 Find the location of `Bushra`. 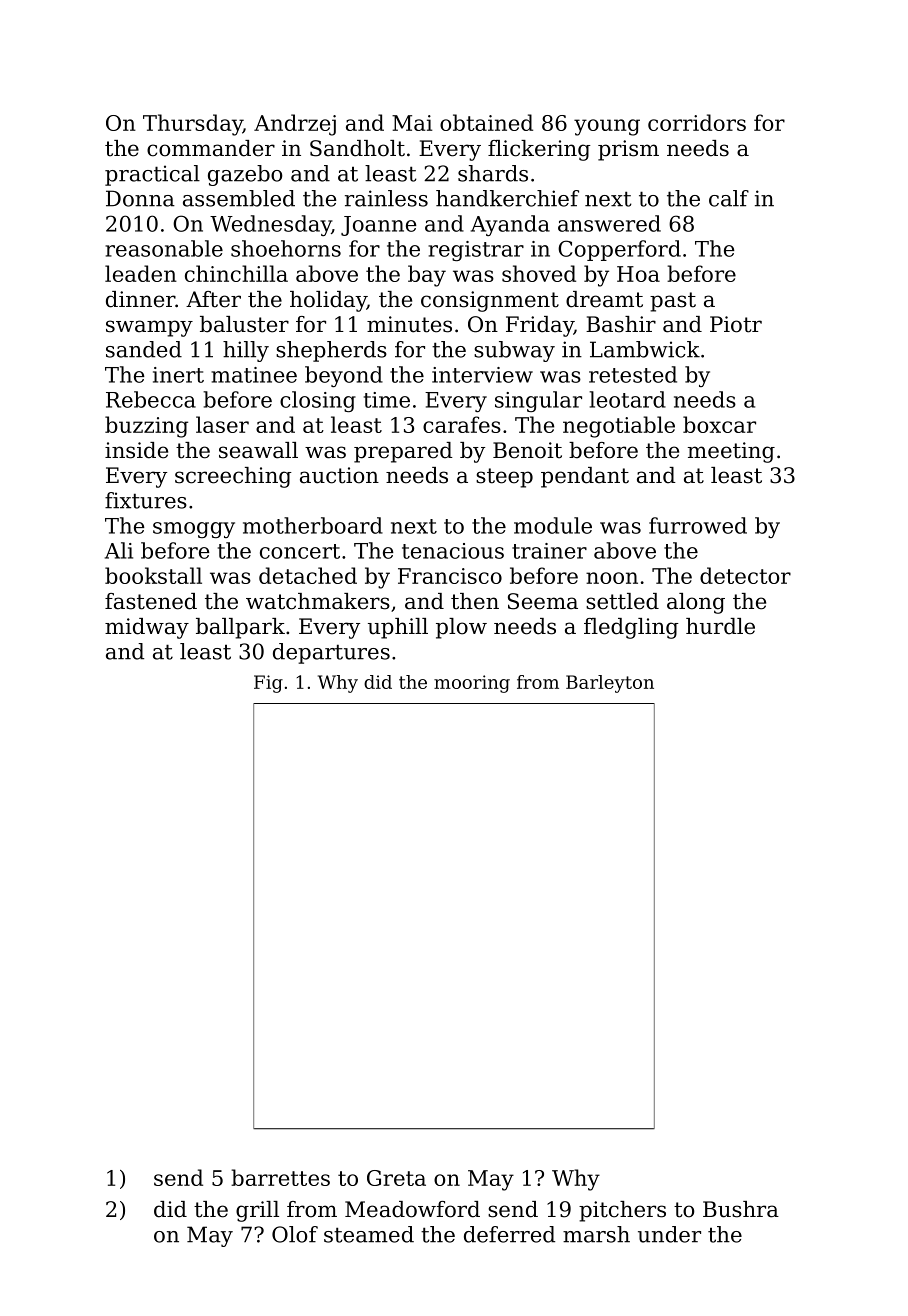

Bushra is located at coordinates (741, 1209).
